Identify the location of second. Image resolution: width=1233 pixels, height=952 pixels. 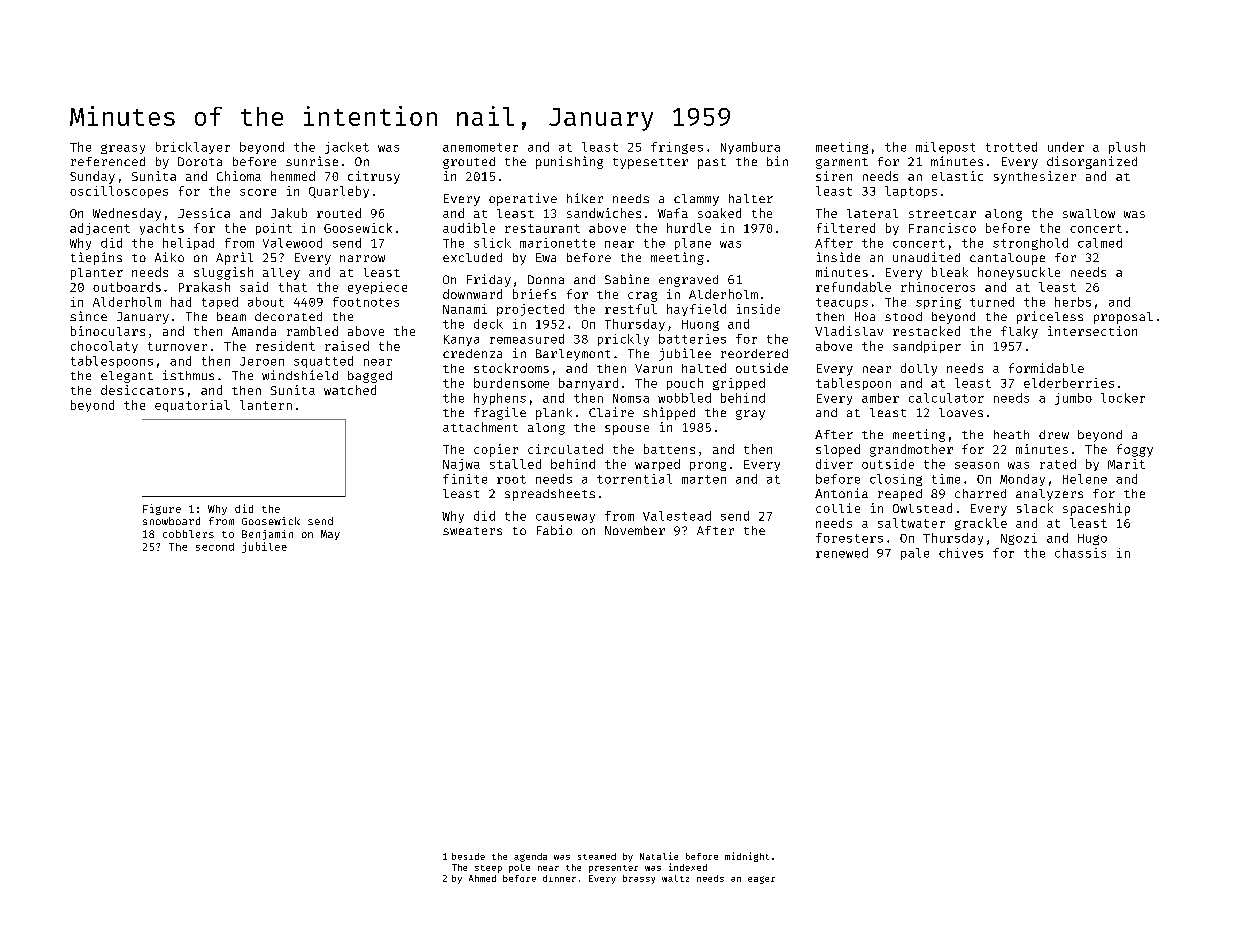
(215, 547).
